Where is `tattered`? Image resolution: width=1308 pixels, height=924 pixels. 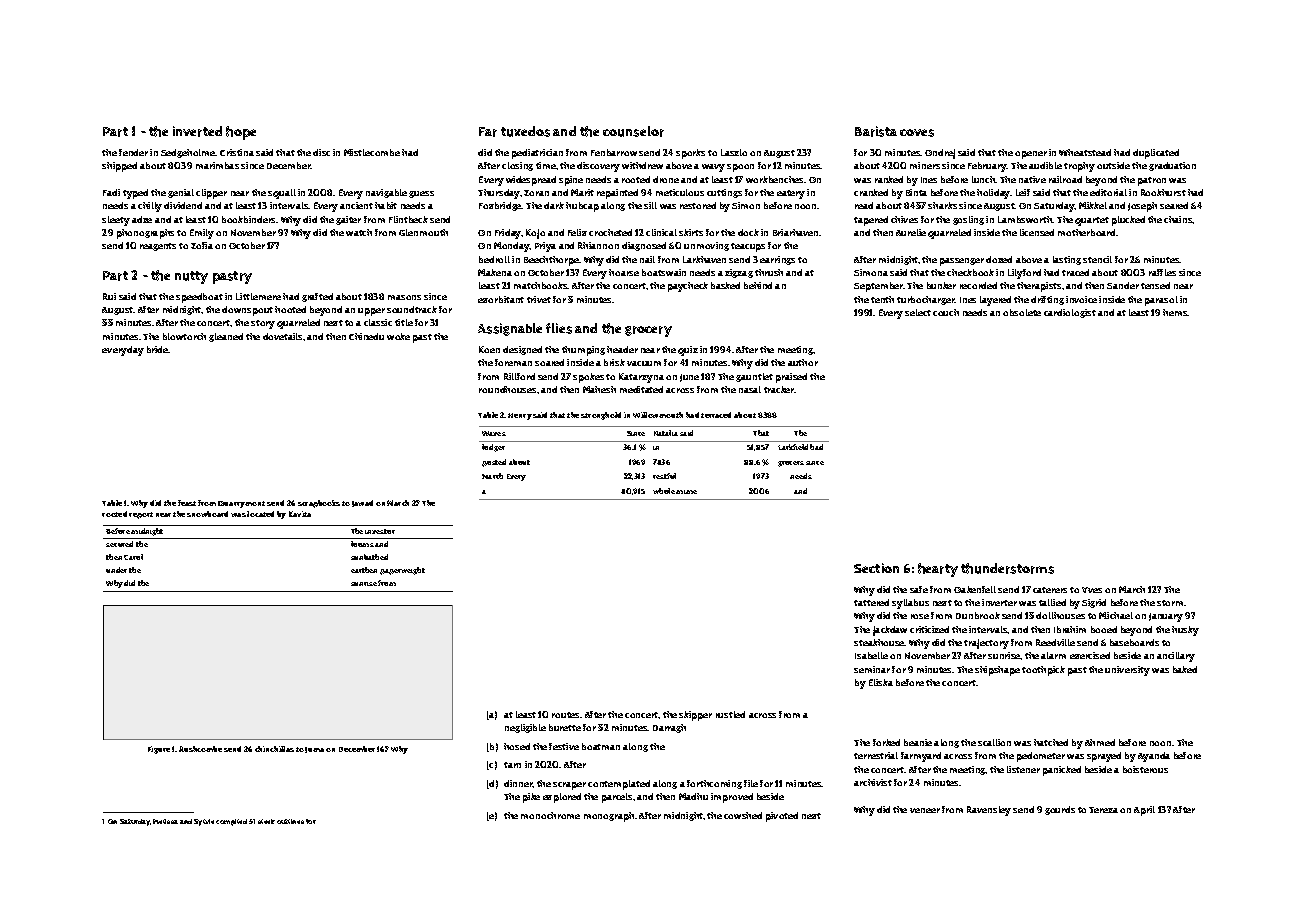 tattered is located at coordinates (871, 602).
